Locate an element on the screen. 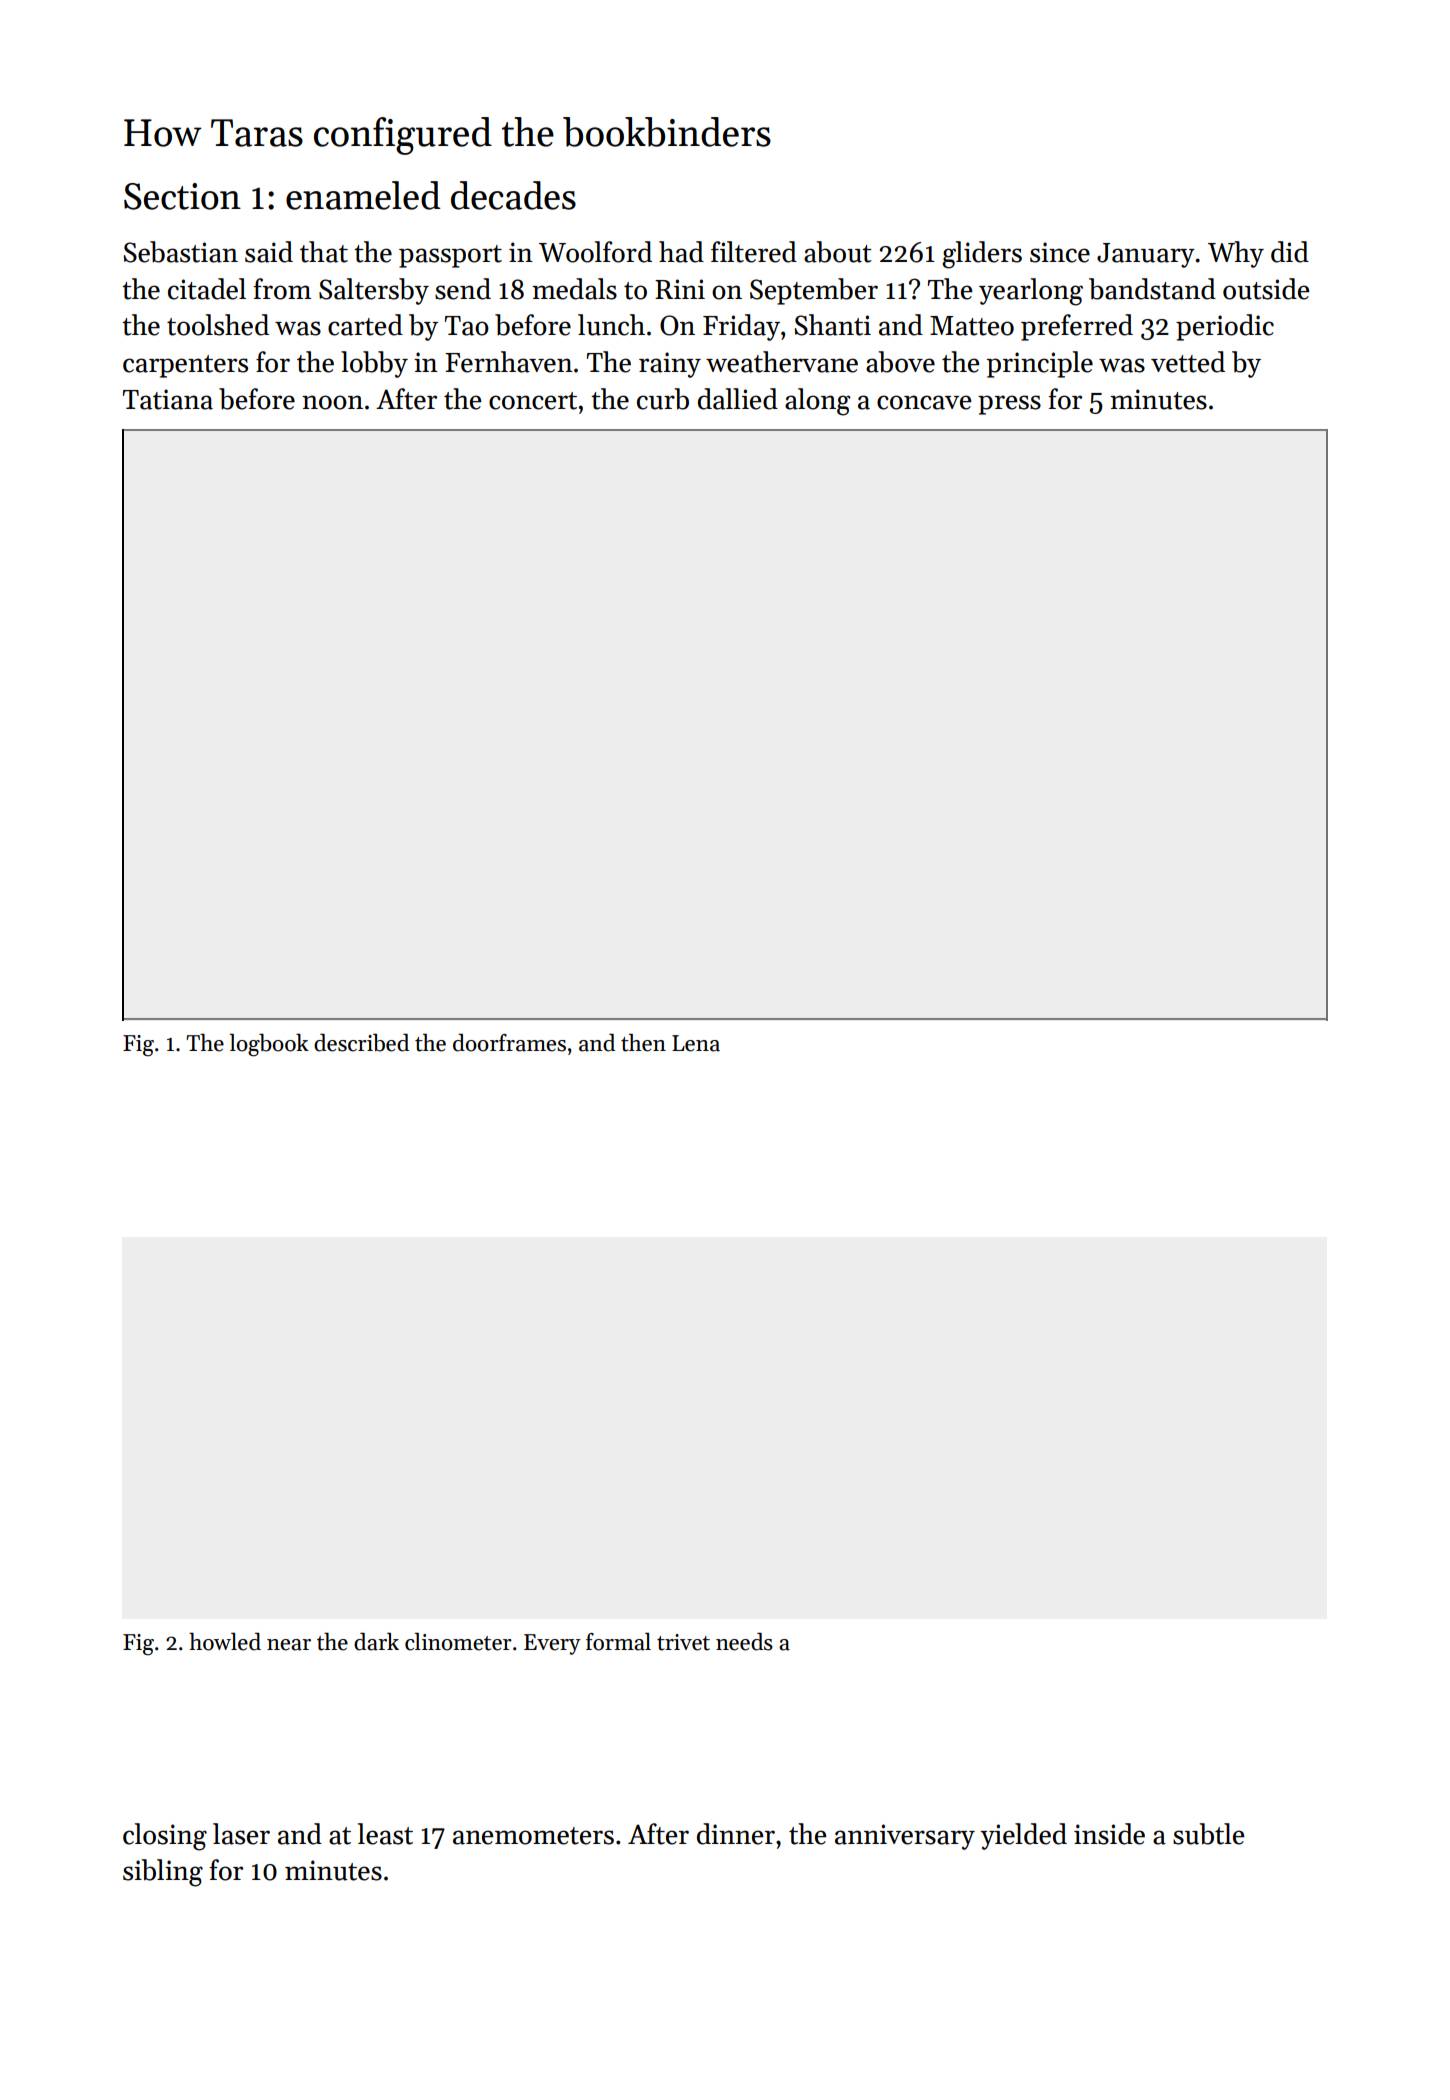  said is located at coordinates (269, 252).
